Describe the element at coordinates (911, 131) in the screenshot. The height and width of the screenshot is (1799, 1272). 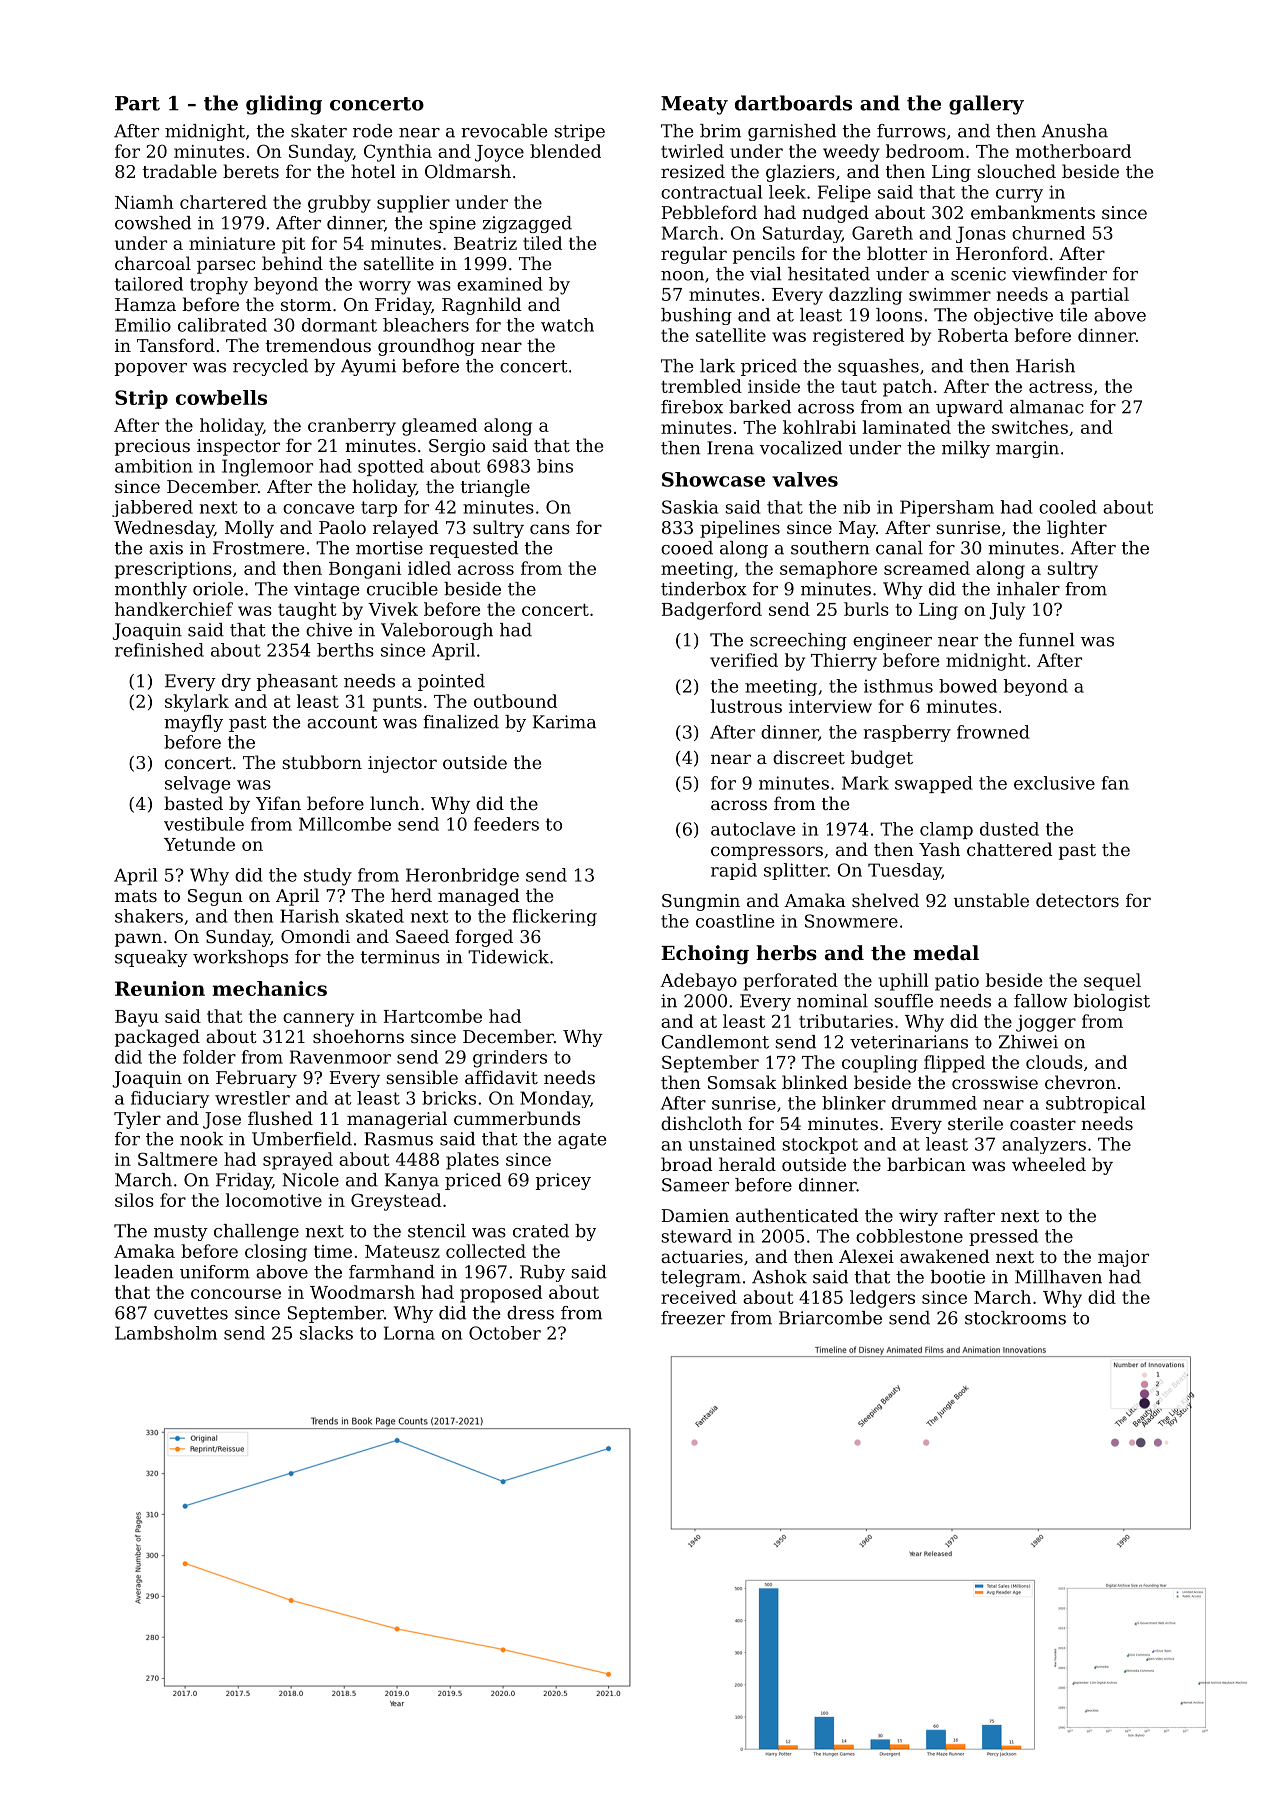
I see `furrows` at that location.
